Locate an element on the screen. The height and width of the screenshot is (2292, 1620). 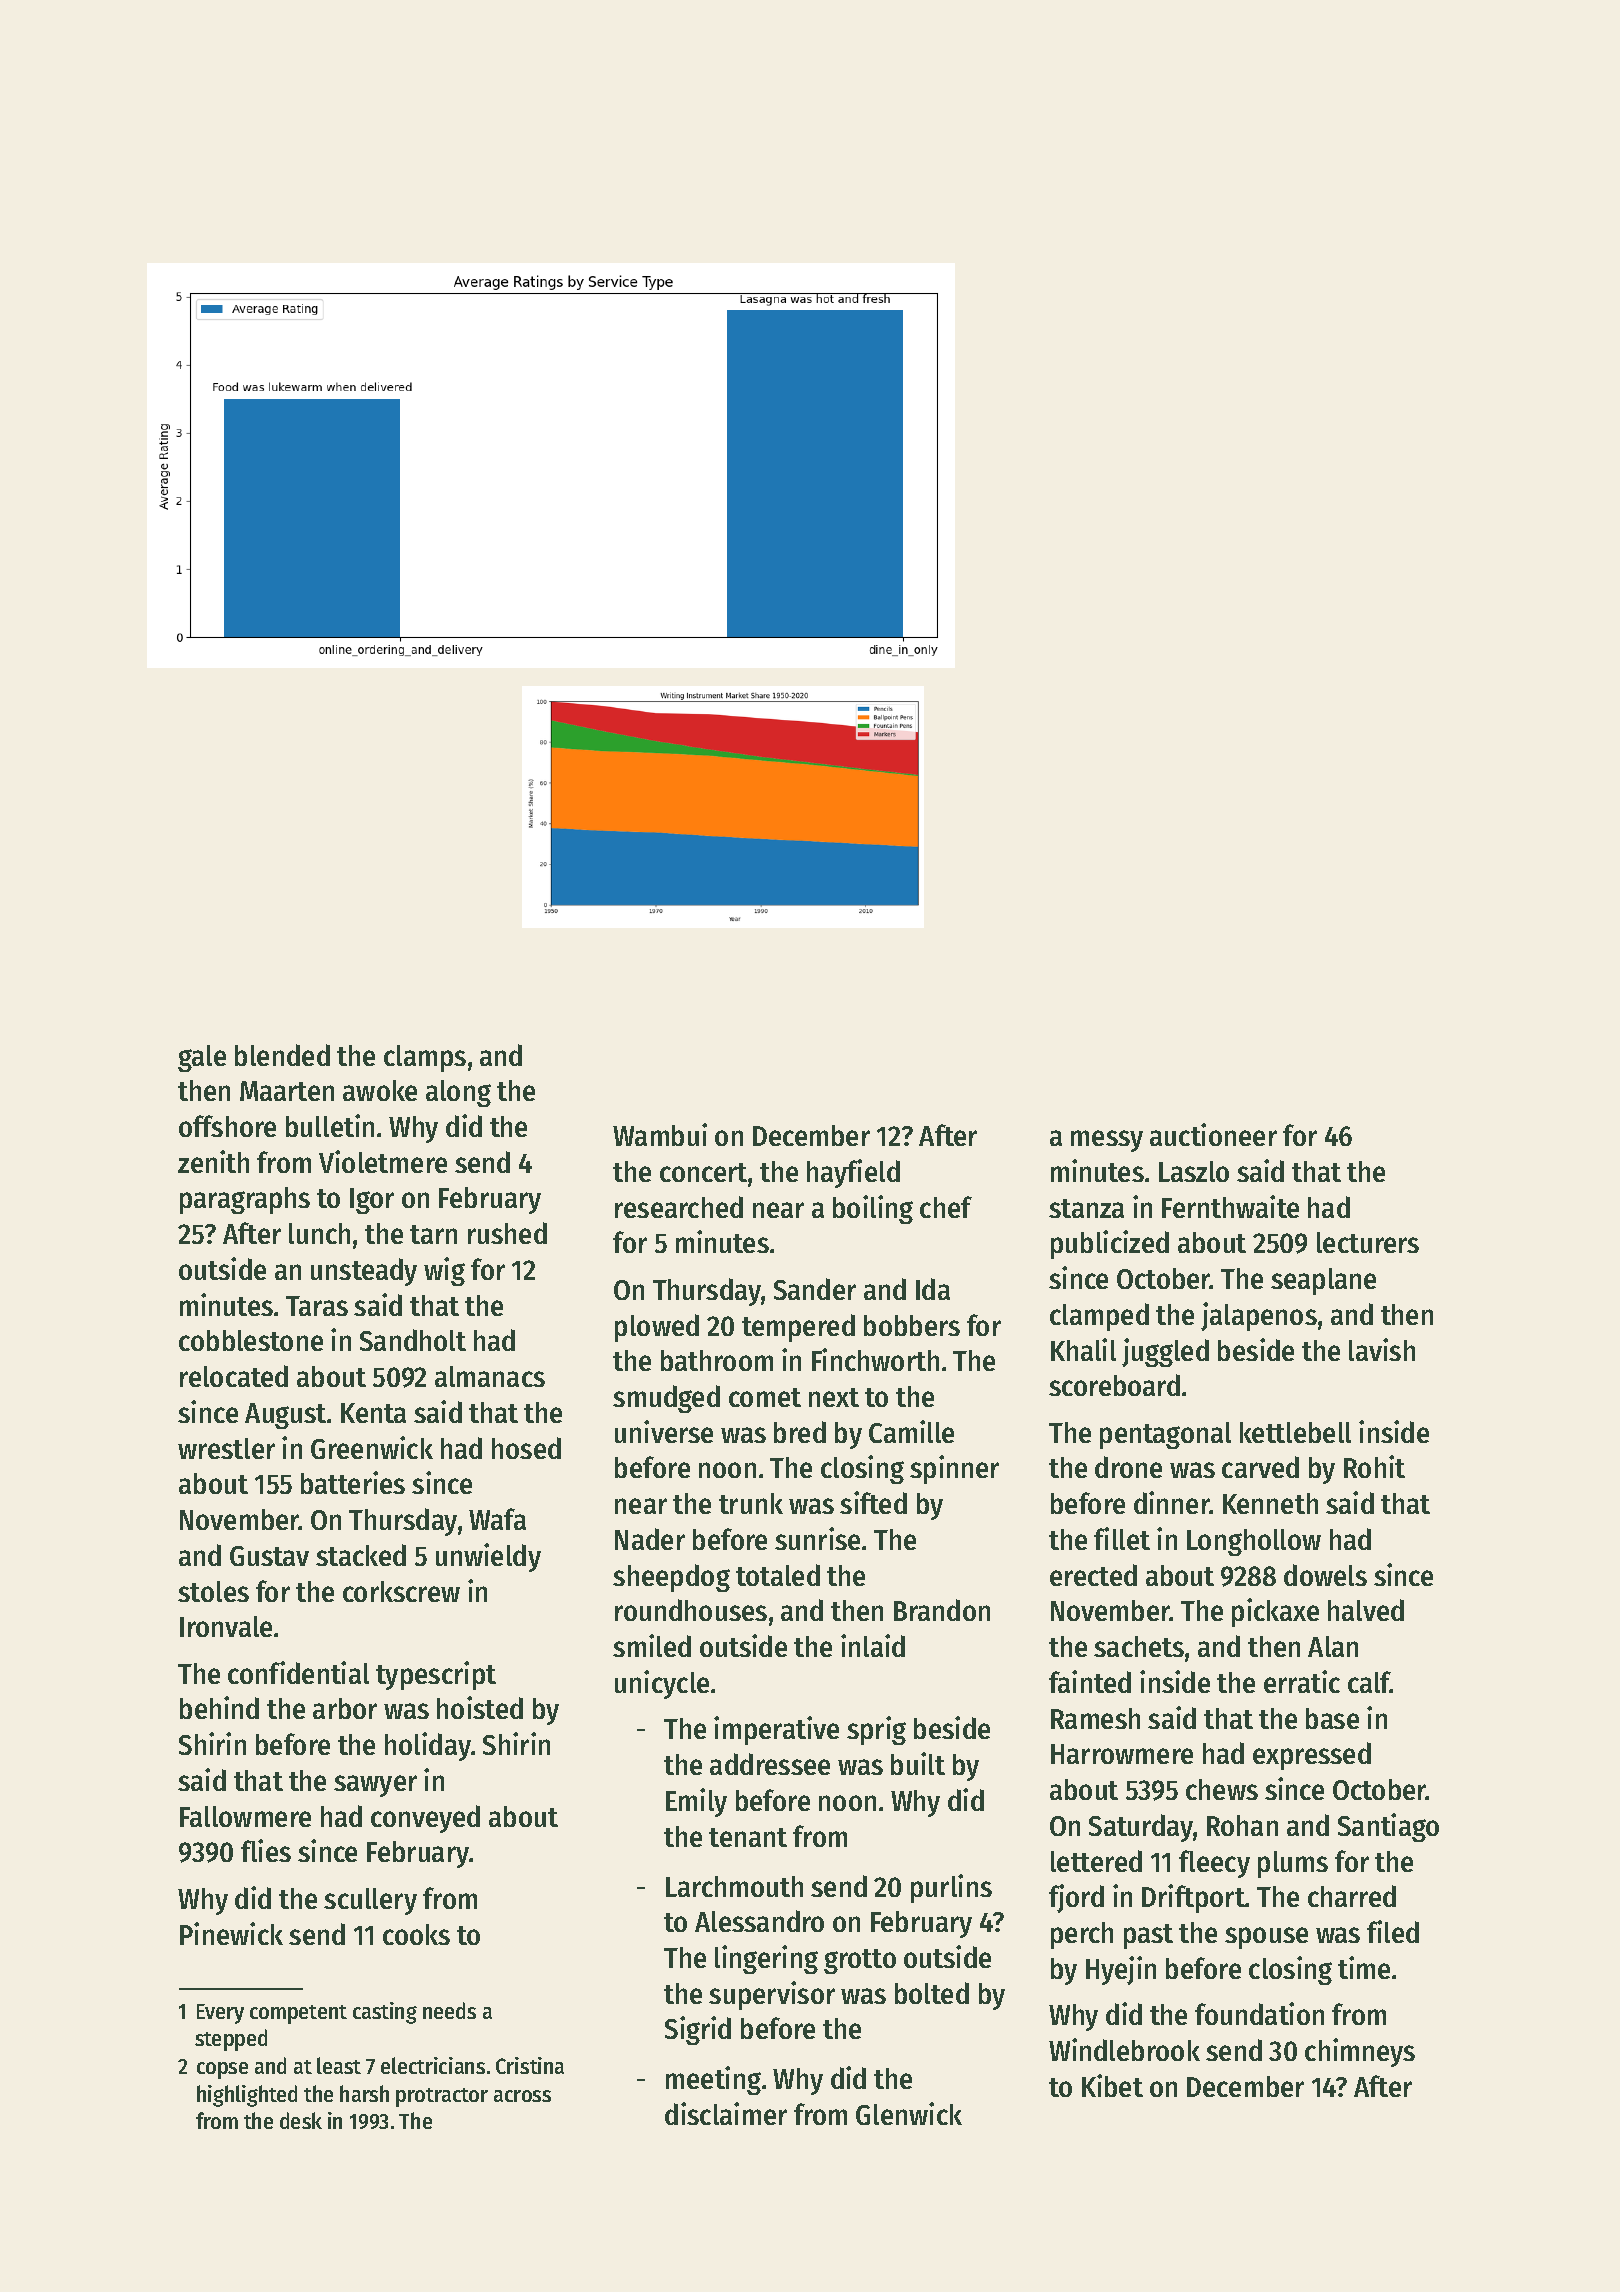
along is located at coordinates (458, 1093).
